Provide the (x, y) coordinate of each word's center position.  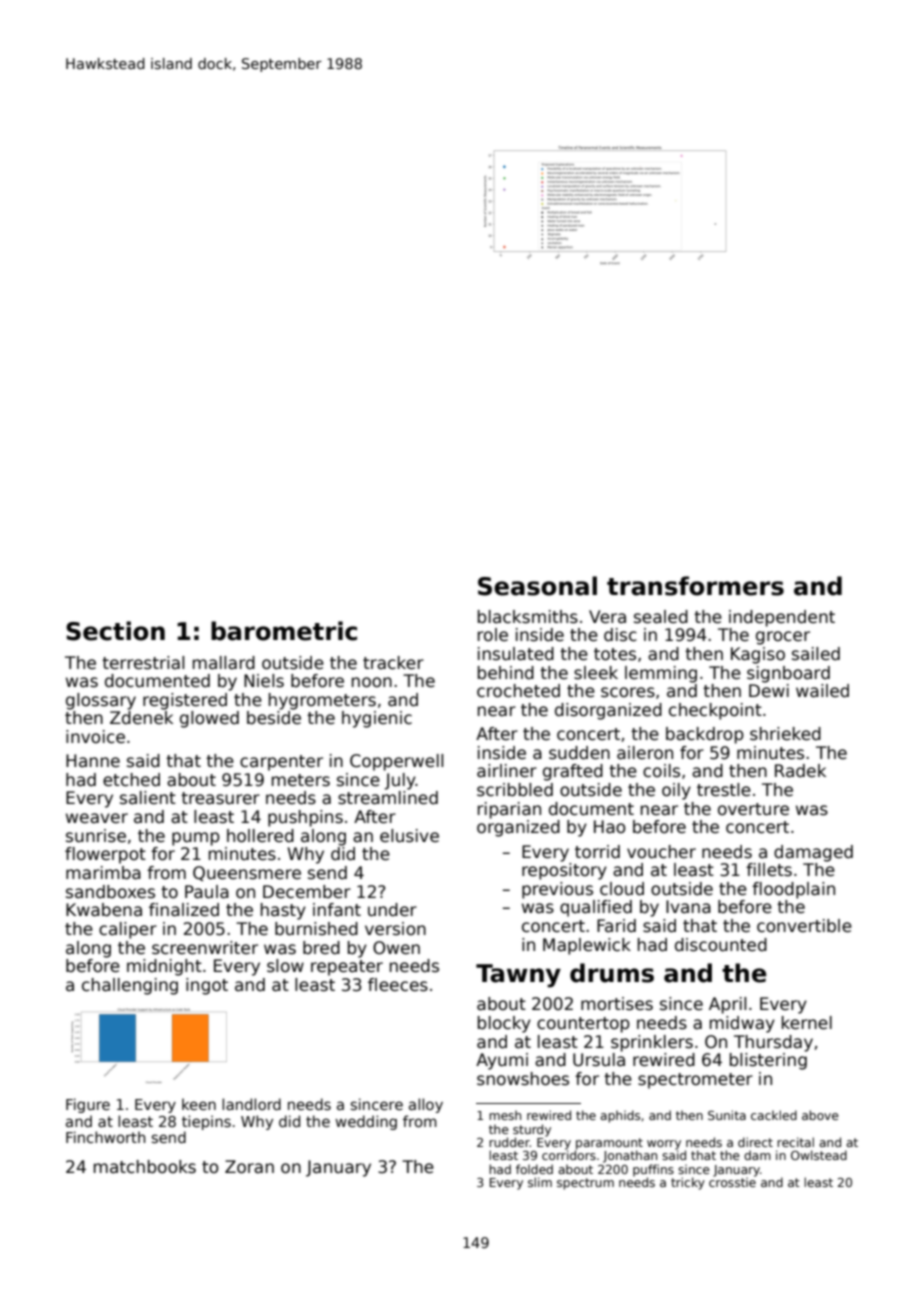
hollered (260, 836)
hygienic (377, 719)
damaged (813, 853)
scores (628, 692)
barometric (284, 631)
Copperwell (396, 762)
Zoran (249, 1167)
